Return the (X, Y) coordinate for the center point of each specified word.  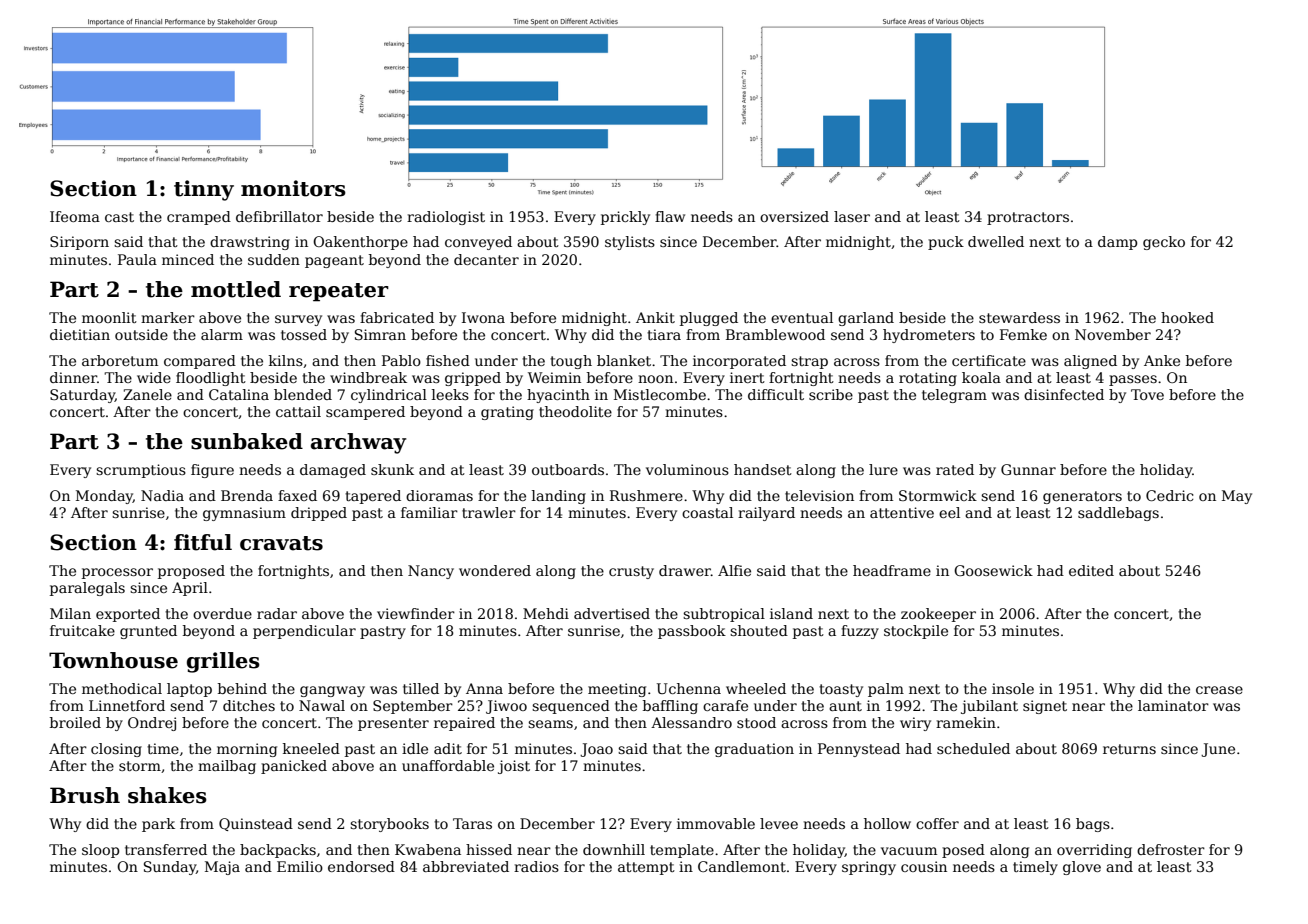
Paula (137, 259)
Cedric (1169, 495)
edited (1091, 570)
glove (1082, 868)
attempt (646, 868)
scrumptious (141, 471)
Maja (222, 868)
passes (1133, 380)
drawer (685, 570)
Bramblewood (775, 334)
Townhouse (113, 660)
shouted (759, 630)
